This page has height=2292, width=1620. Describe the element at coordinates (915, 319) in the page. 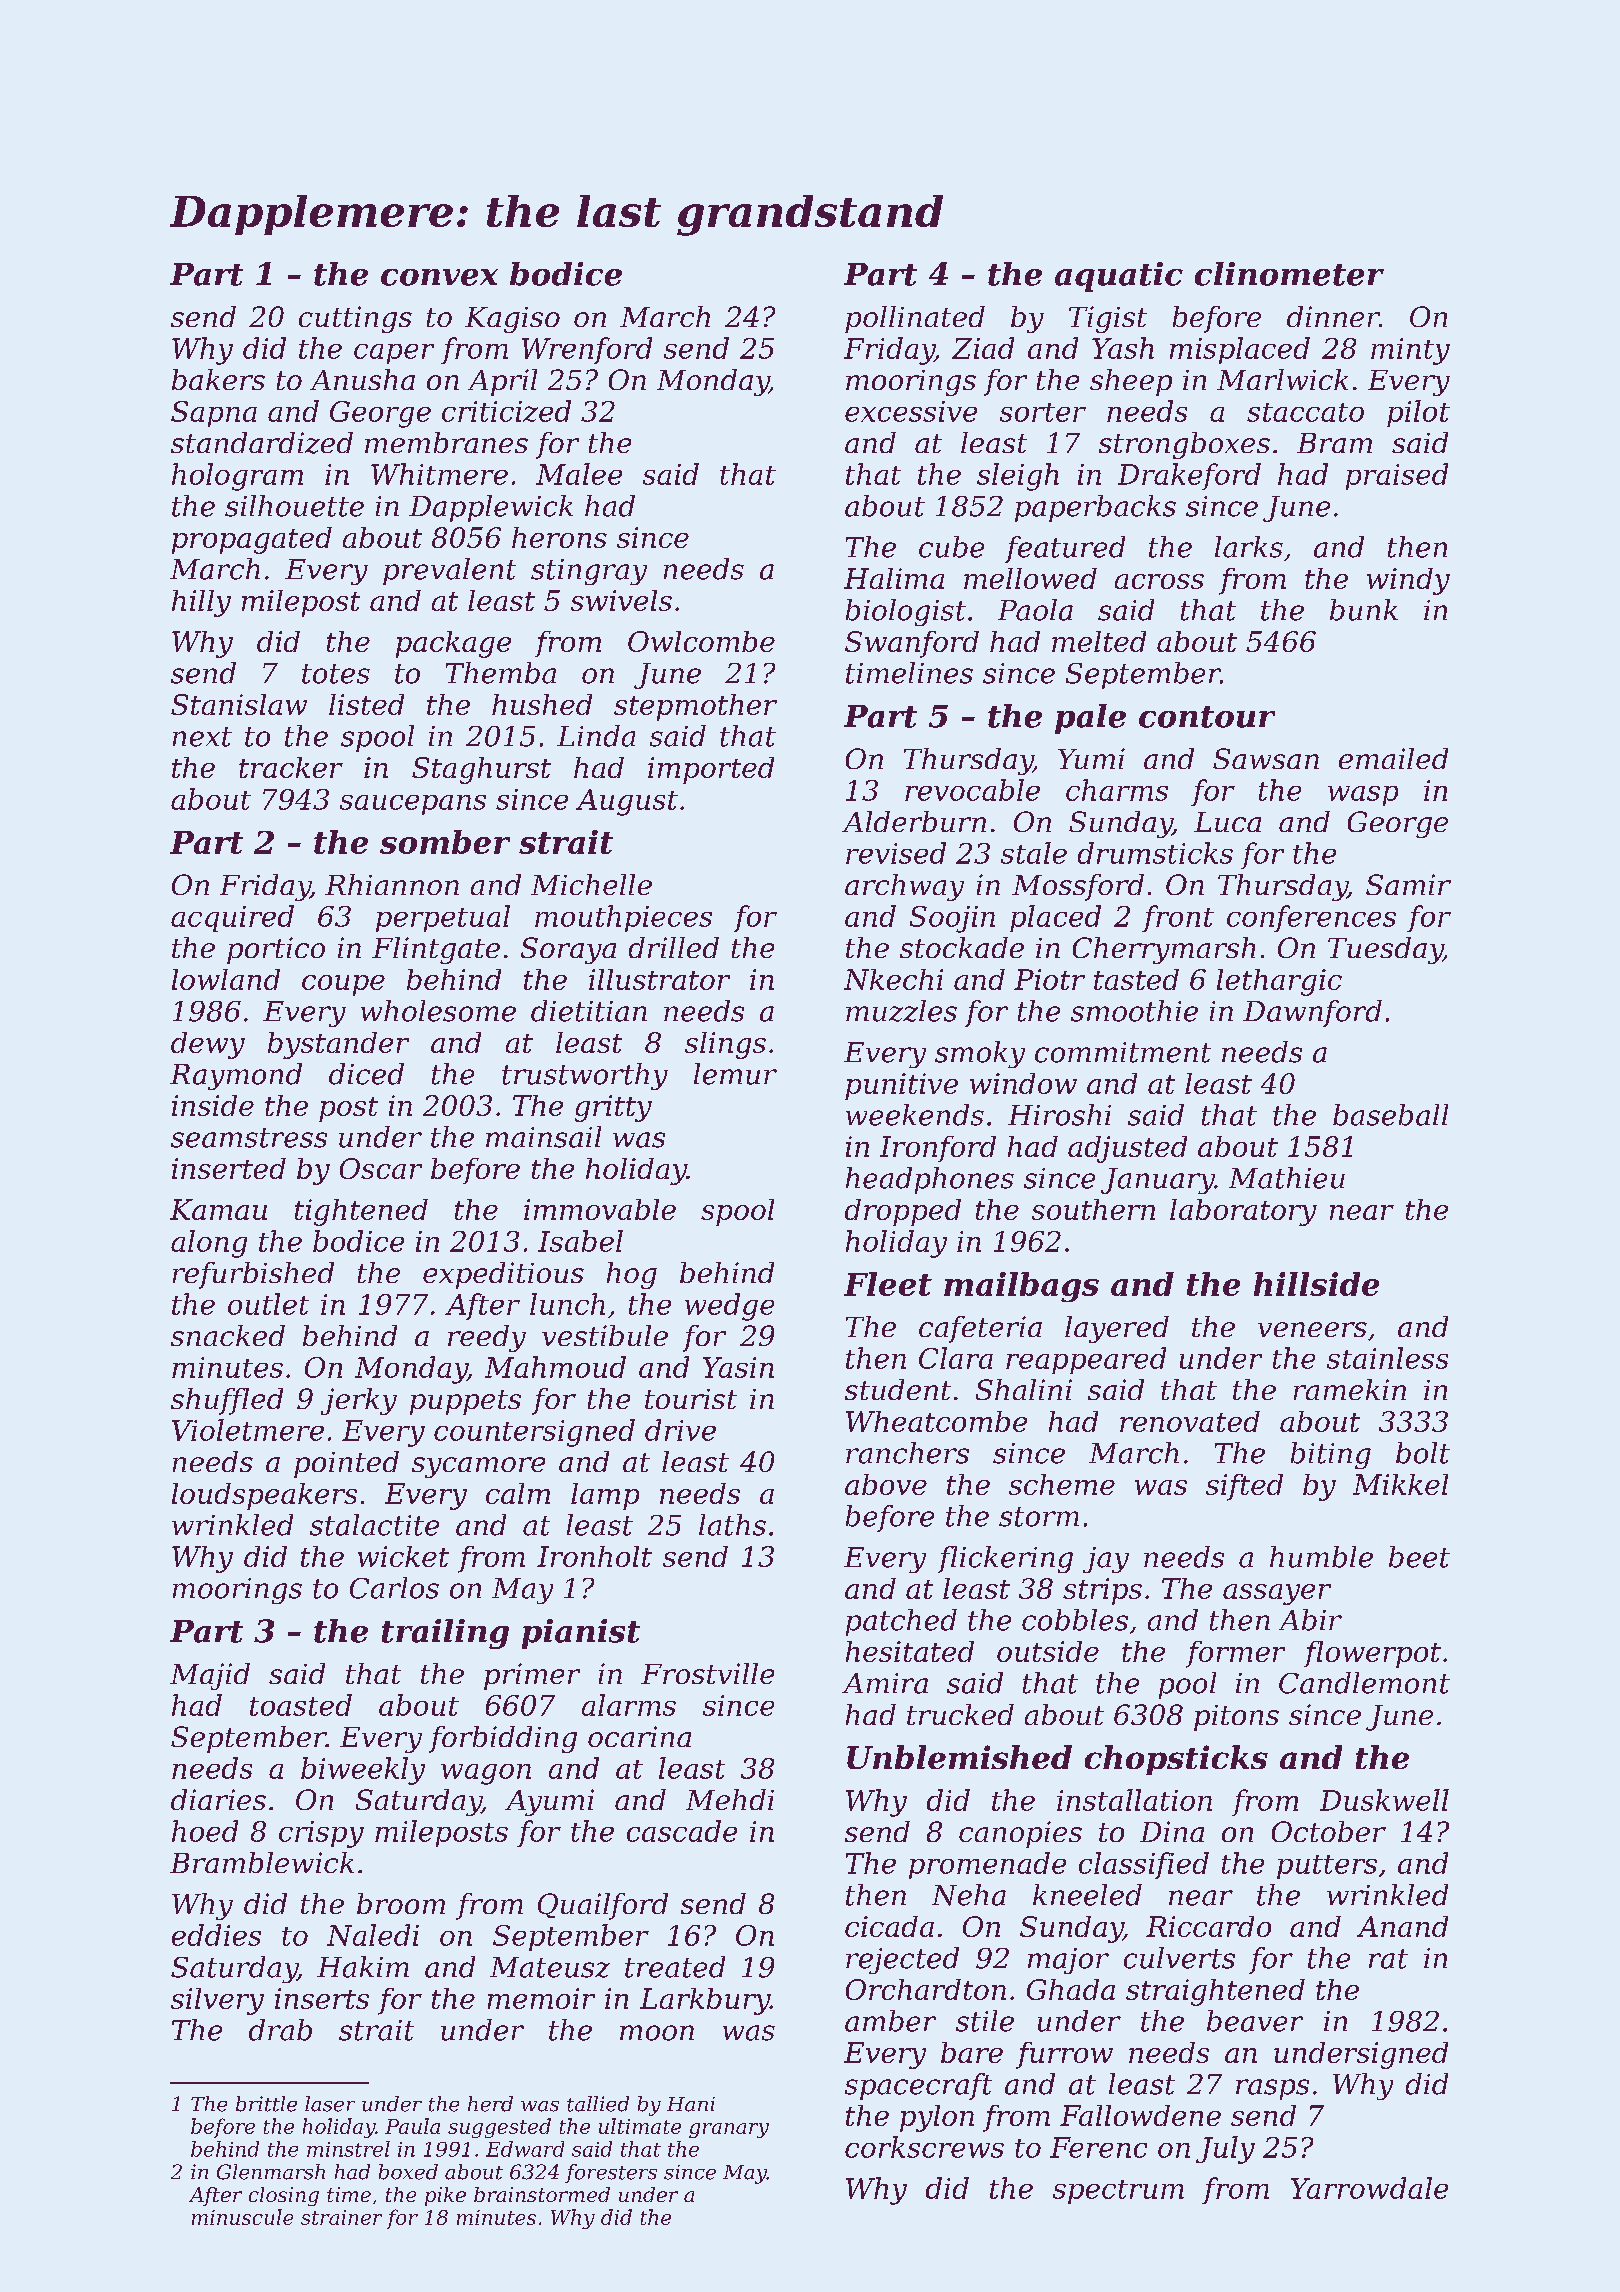

I see `pollinated` at that location.
